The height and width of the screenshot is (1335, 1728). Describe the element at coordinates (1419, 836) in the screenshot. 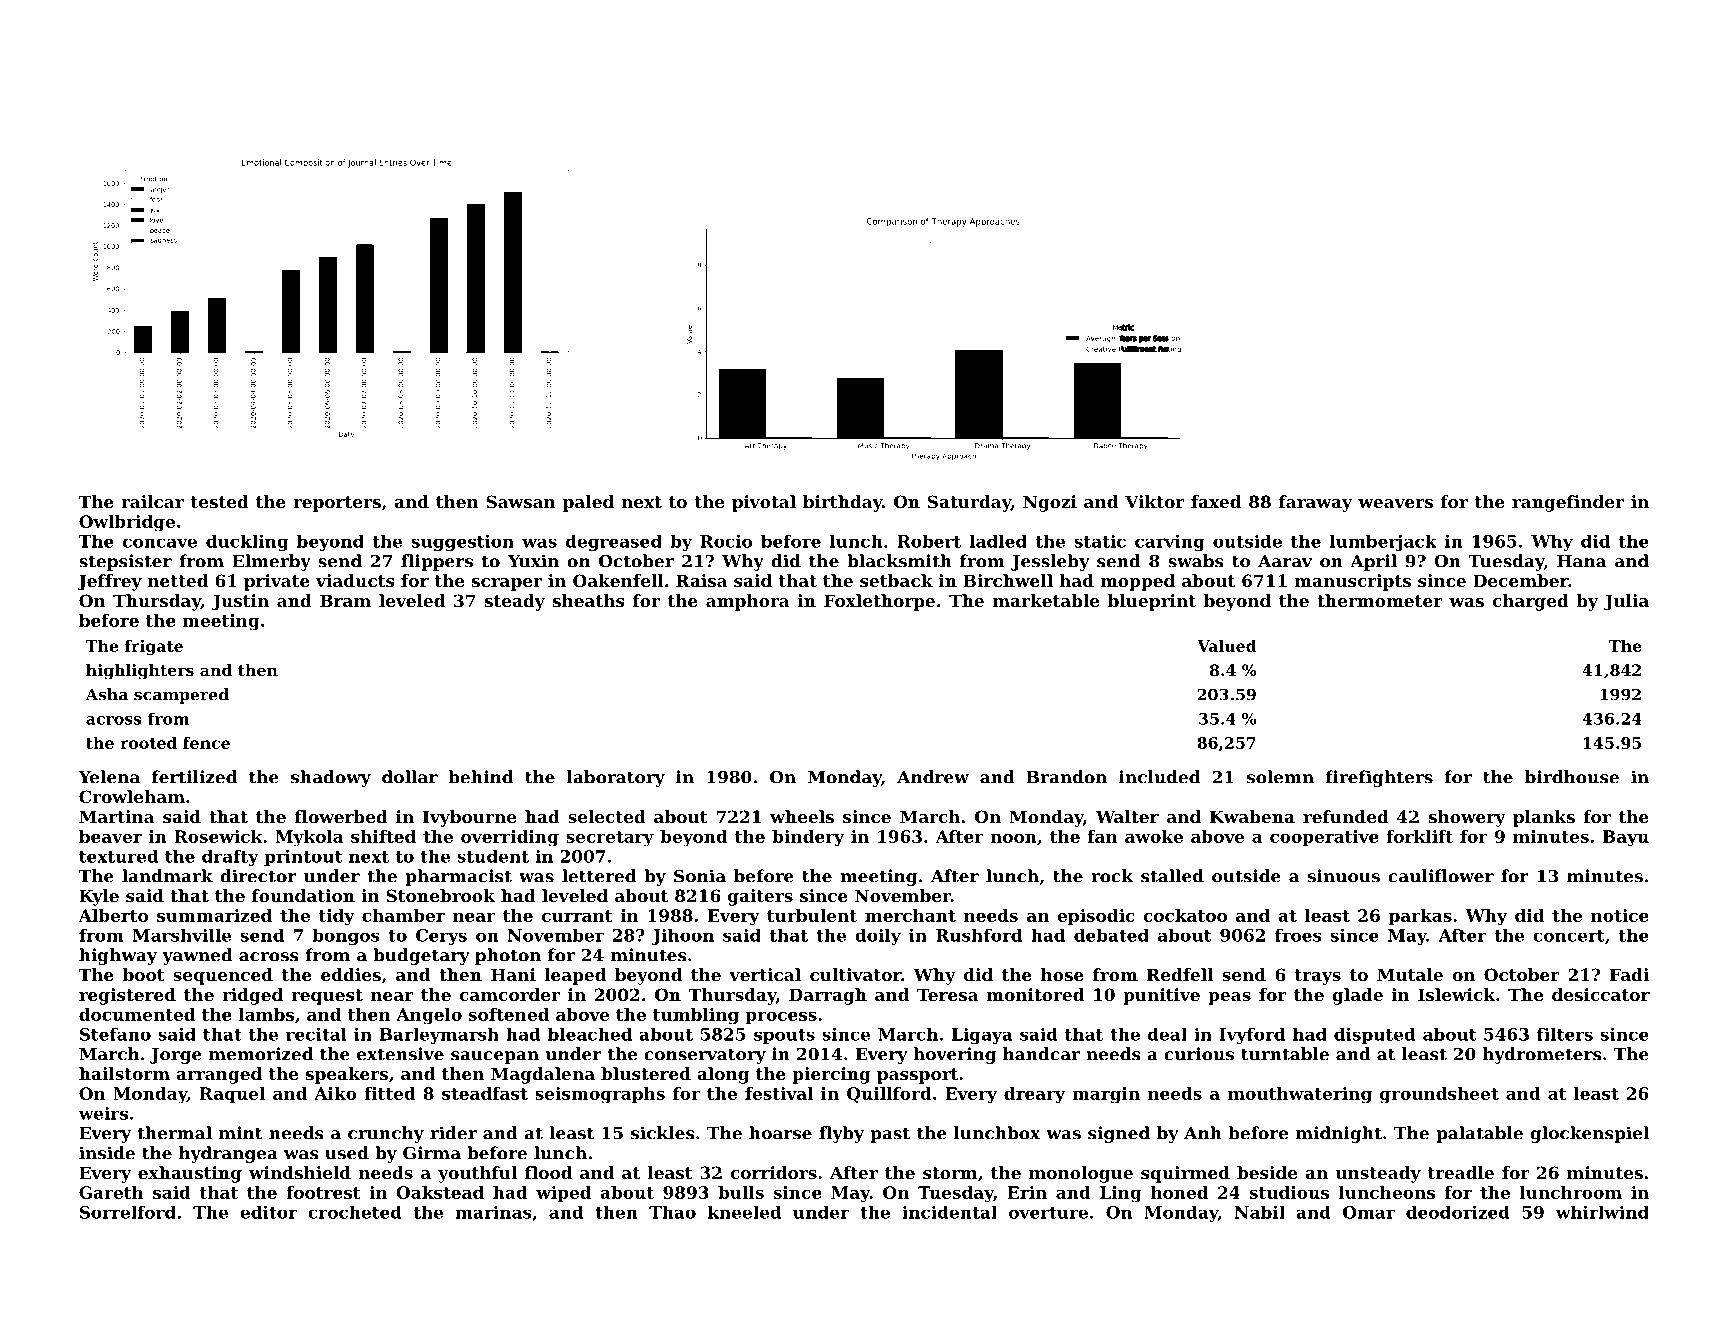

I see `forklift` at that location.
